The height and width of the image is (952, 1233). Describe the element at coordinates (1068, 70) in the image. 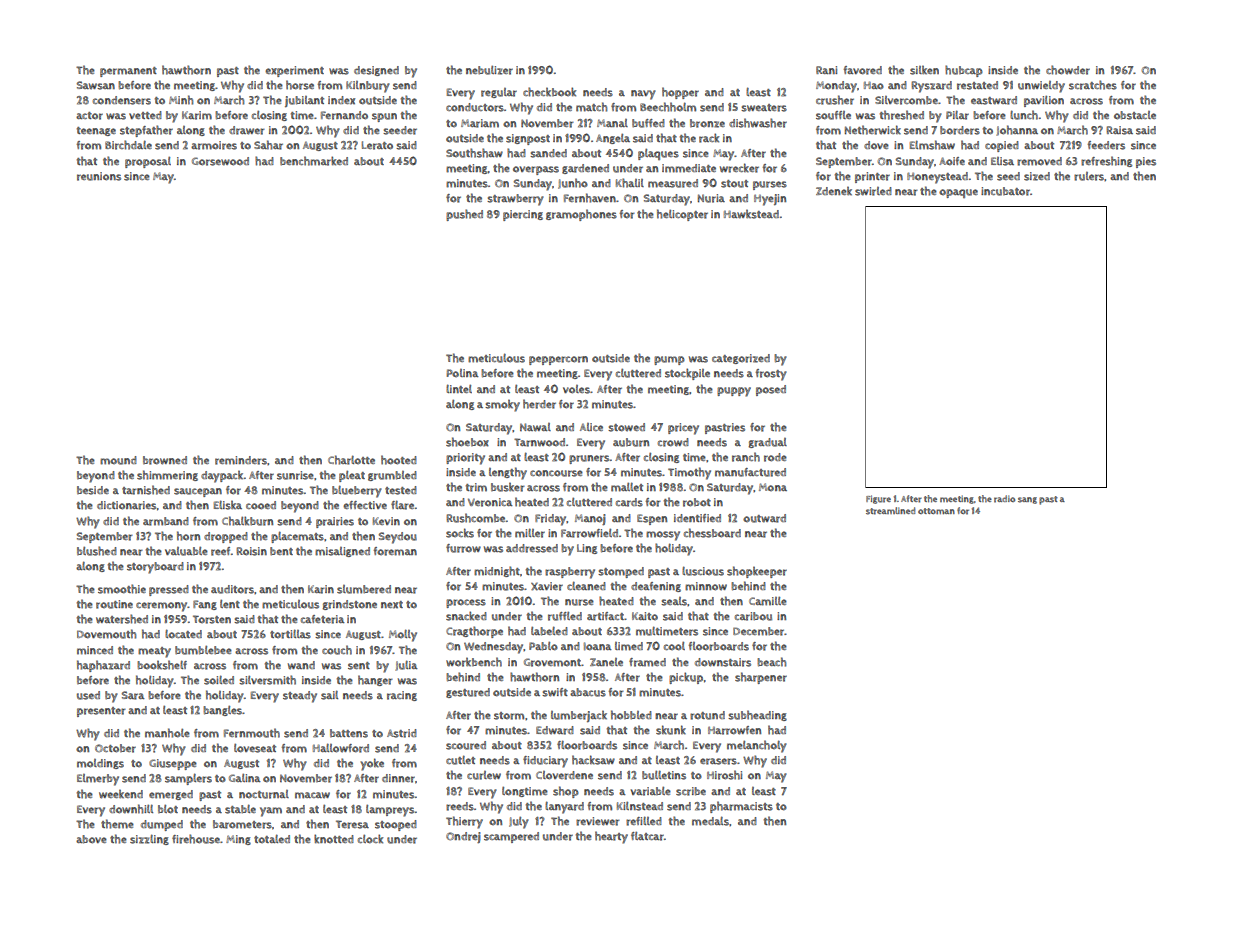

I see `chowder` at that location.
